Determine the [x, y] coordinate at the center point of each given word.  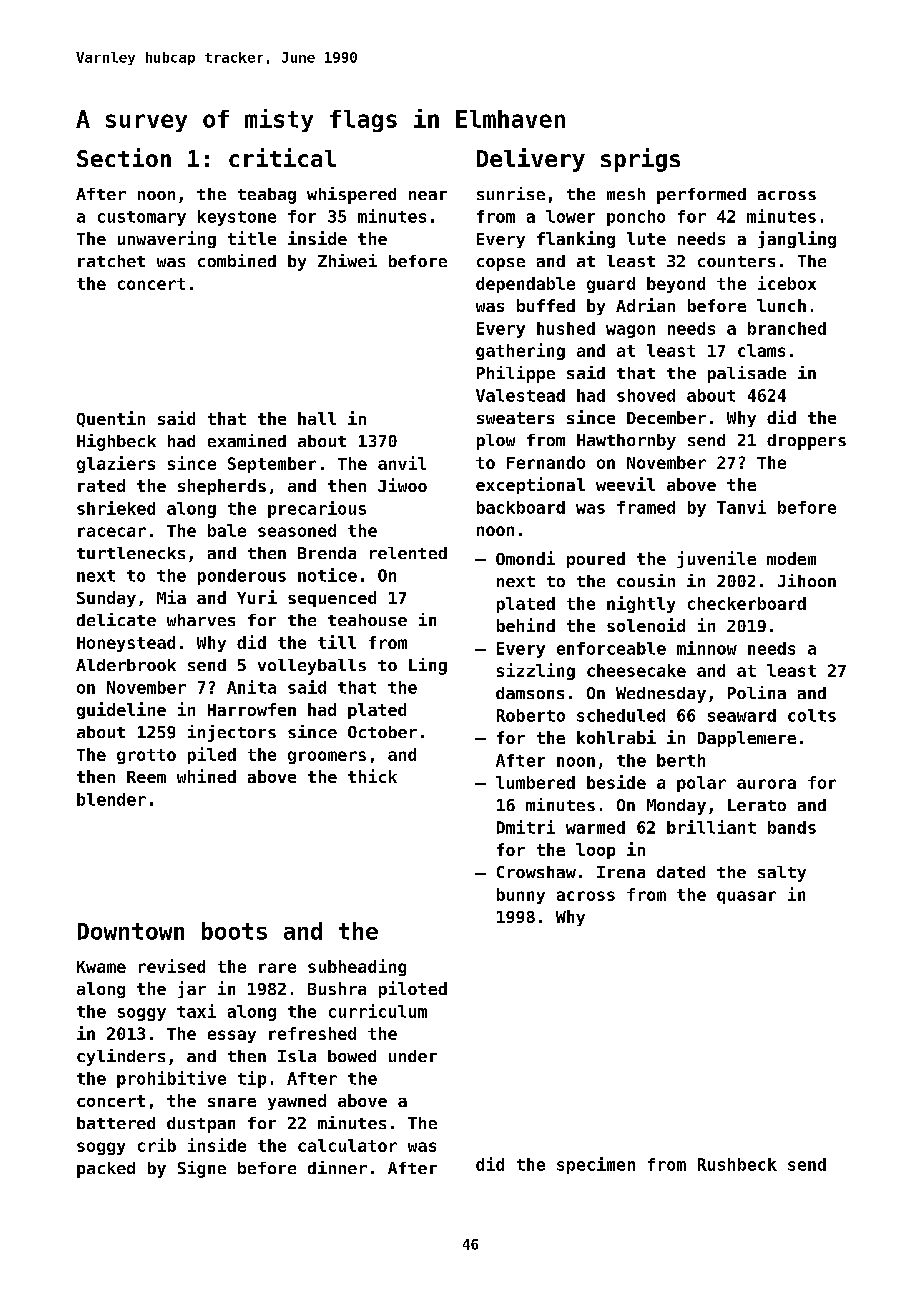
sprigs [640, 160]
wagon [630, 331]
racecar [112, 532]
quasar [746, 897]
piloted [413, 989]
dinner [337, 1167]
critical [282, 157]
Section [124, 157]
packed [106, 1170]
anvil [402, 463]
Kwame [101, 967]
